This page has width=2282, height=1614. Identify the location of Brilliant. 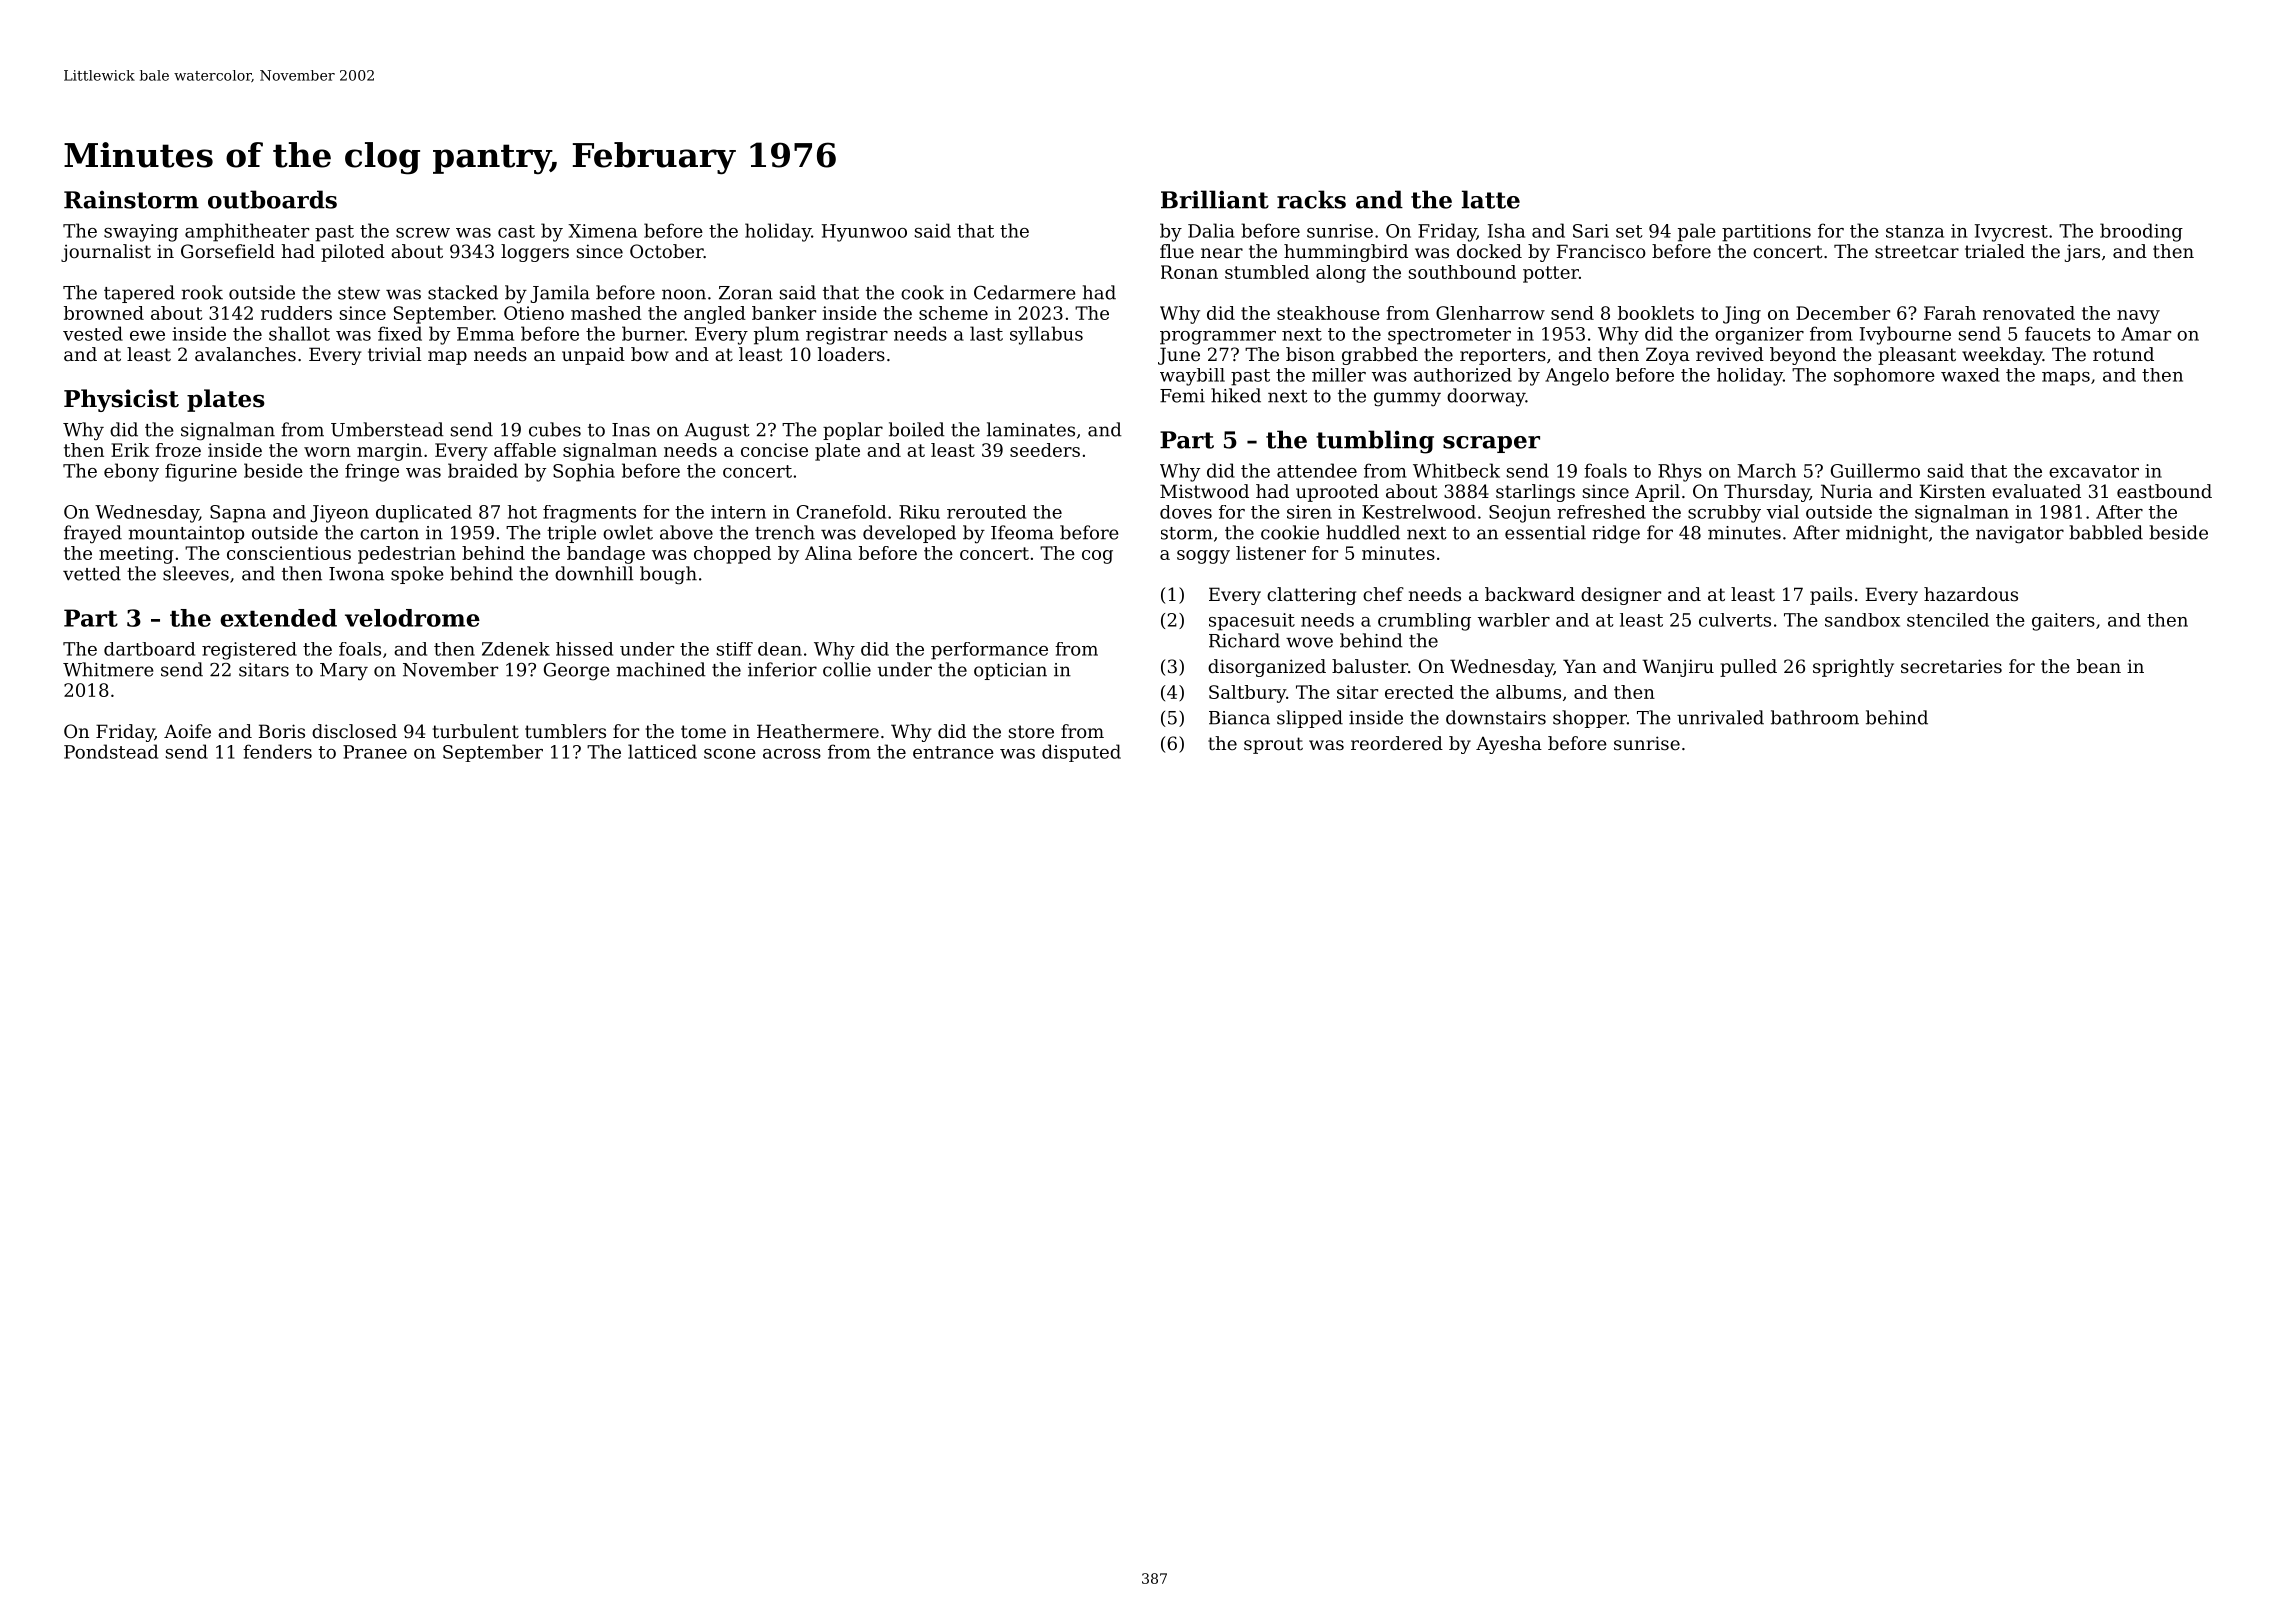
(1215, 199).
